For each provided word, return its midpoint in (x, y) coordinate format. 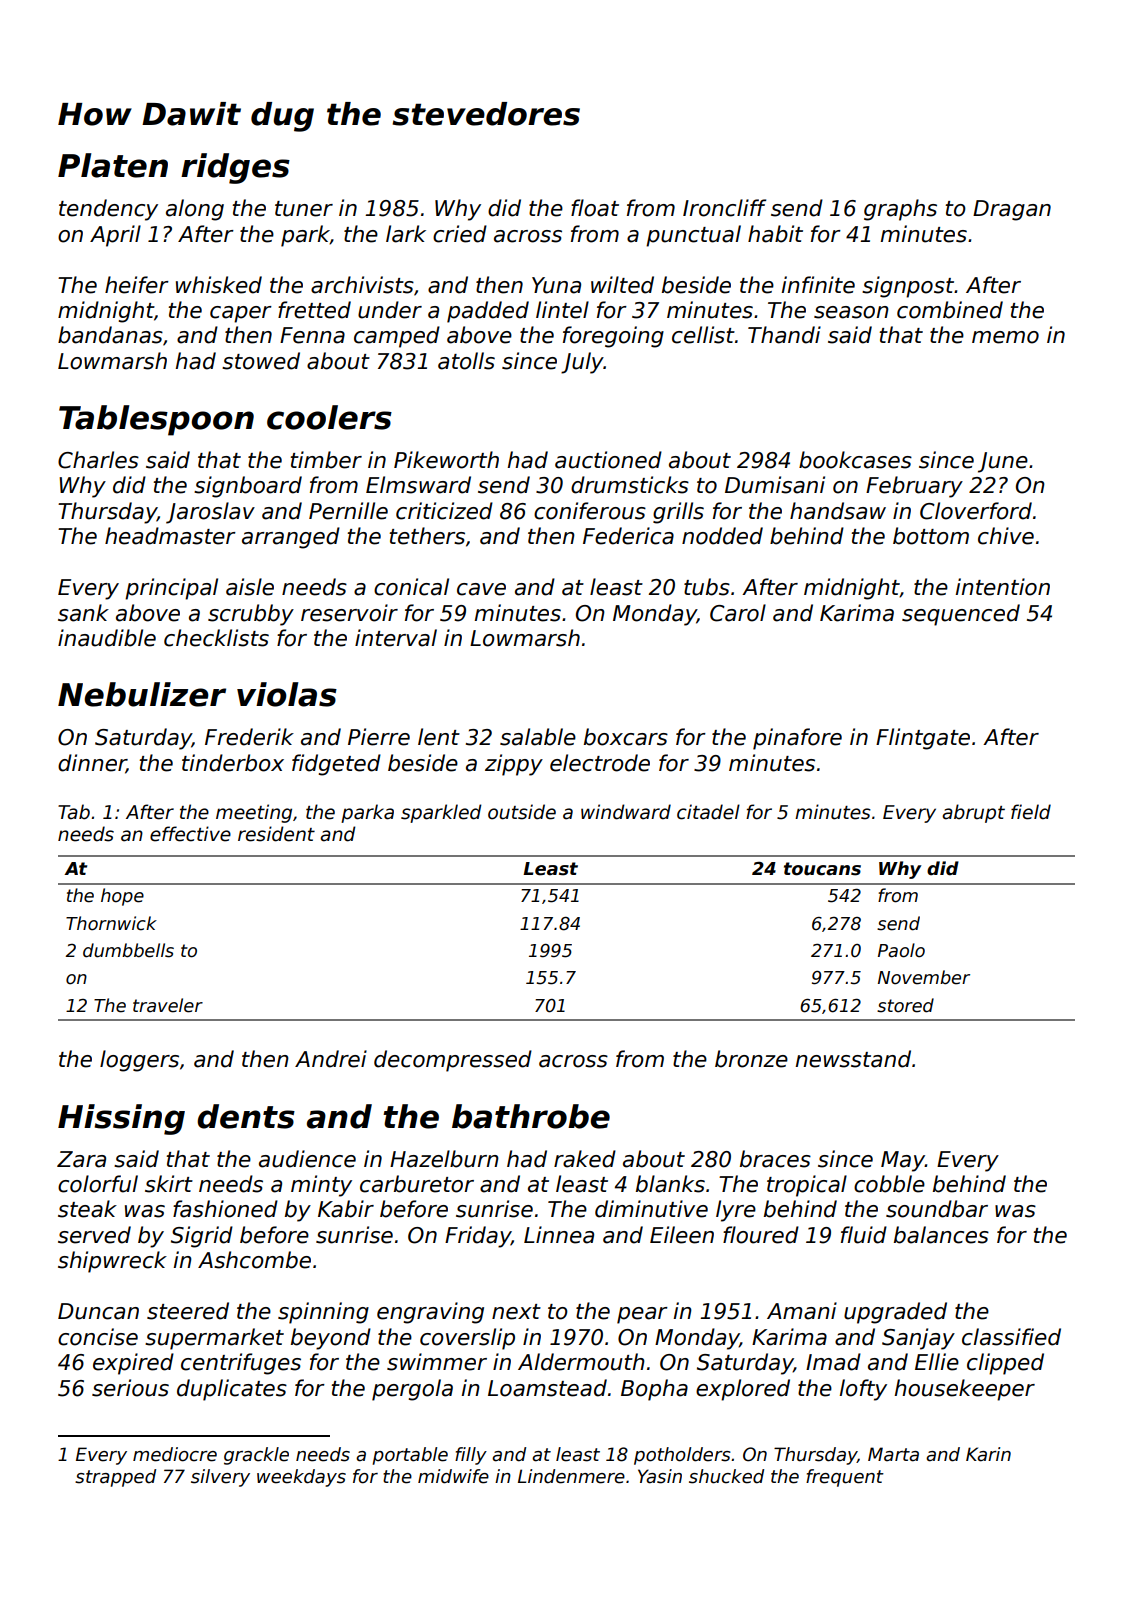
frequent (845, 1478)
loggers (139, 1061)
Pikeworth (446, 460)
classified (1011, 1337)
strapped (115, 1478)
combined (950, 310)
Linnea (559, 1235)
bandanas (110, 335)
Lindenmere (571, 1476)
